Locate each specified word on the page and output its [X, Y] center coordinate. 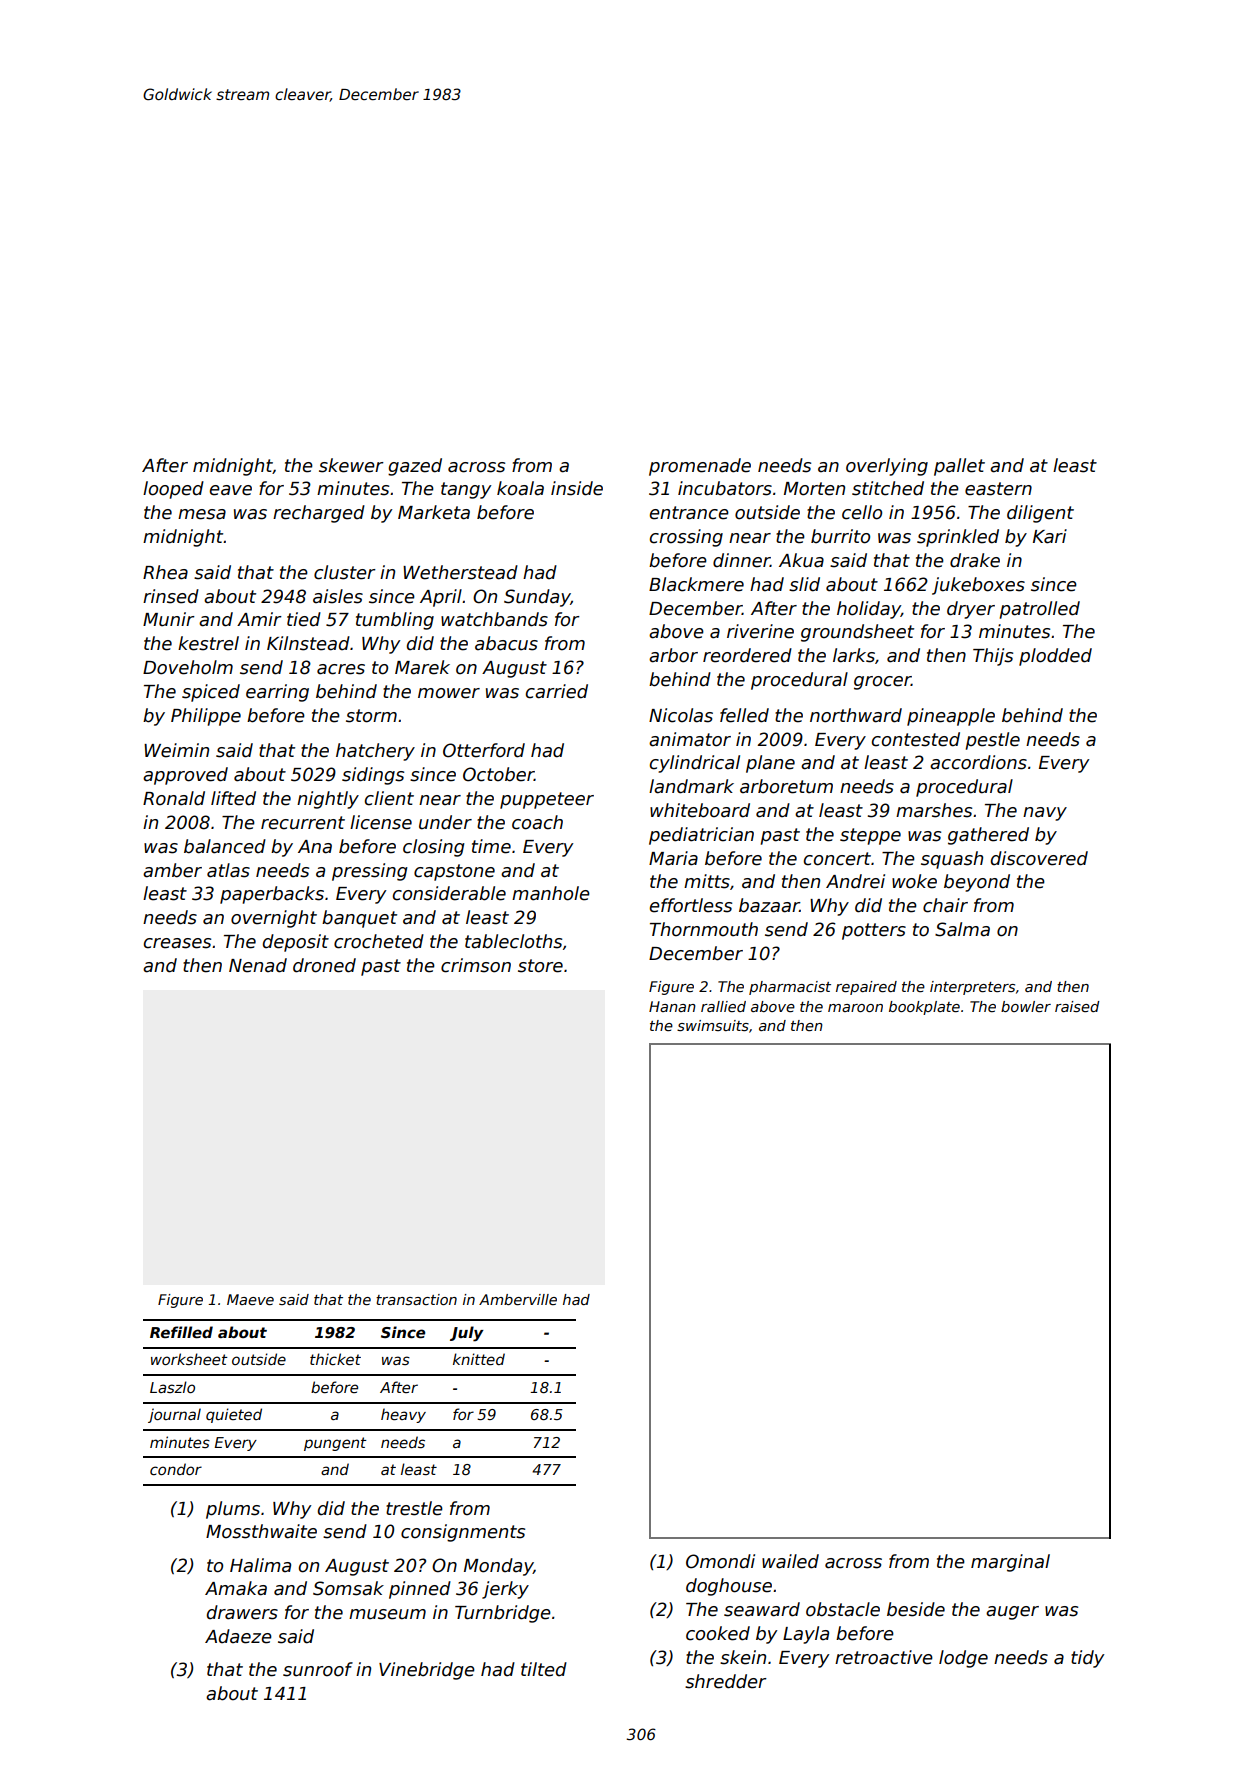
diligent [1040, 514]
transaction [416, 1299]
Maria [673, 858]
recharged [319, 514]
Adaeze [238, 1636]
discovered [1039, 858]
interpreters [972, 988]
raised [1077, 1006]
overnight [274, 919]
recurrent [303, 823]
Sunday [537, 598]
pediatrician [701, 836]
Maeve [250, 1299]
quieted [234, 1415]
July [467, 1334]
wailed [790, 1561]
